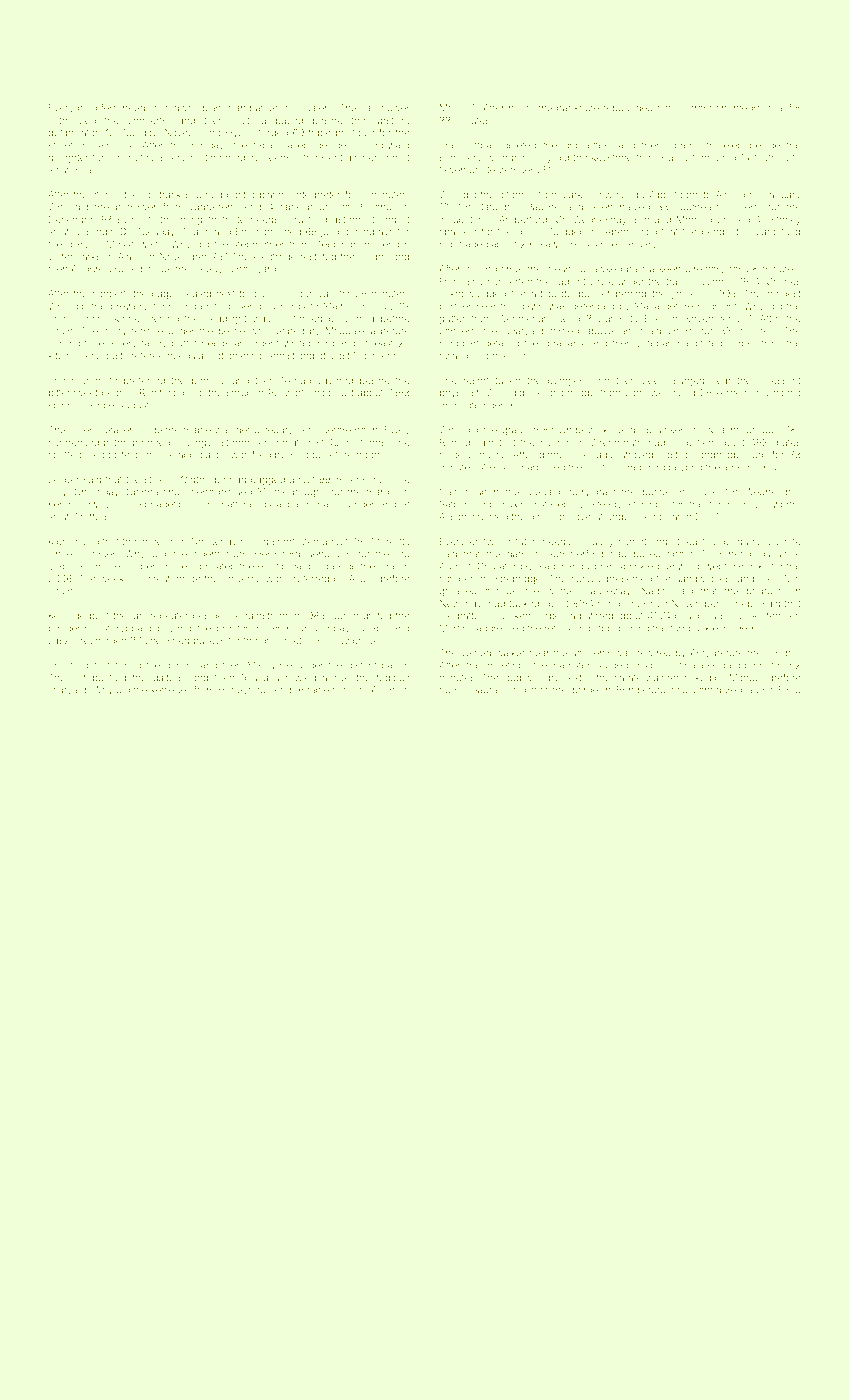  Describe the element at coordinates (217, 108) in the screenshot. I see `pianist` at that location.
